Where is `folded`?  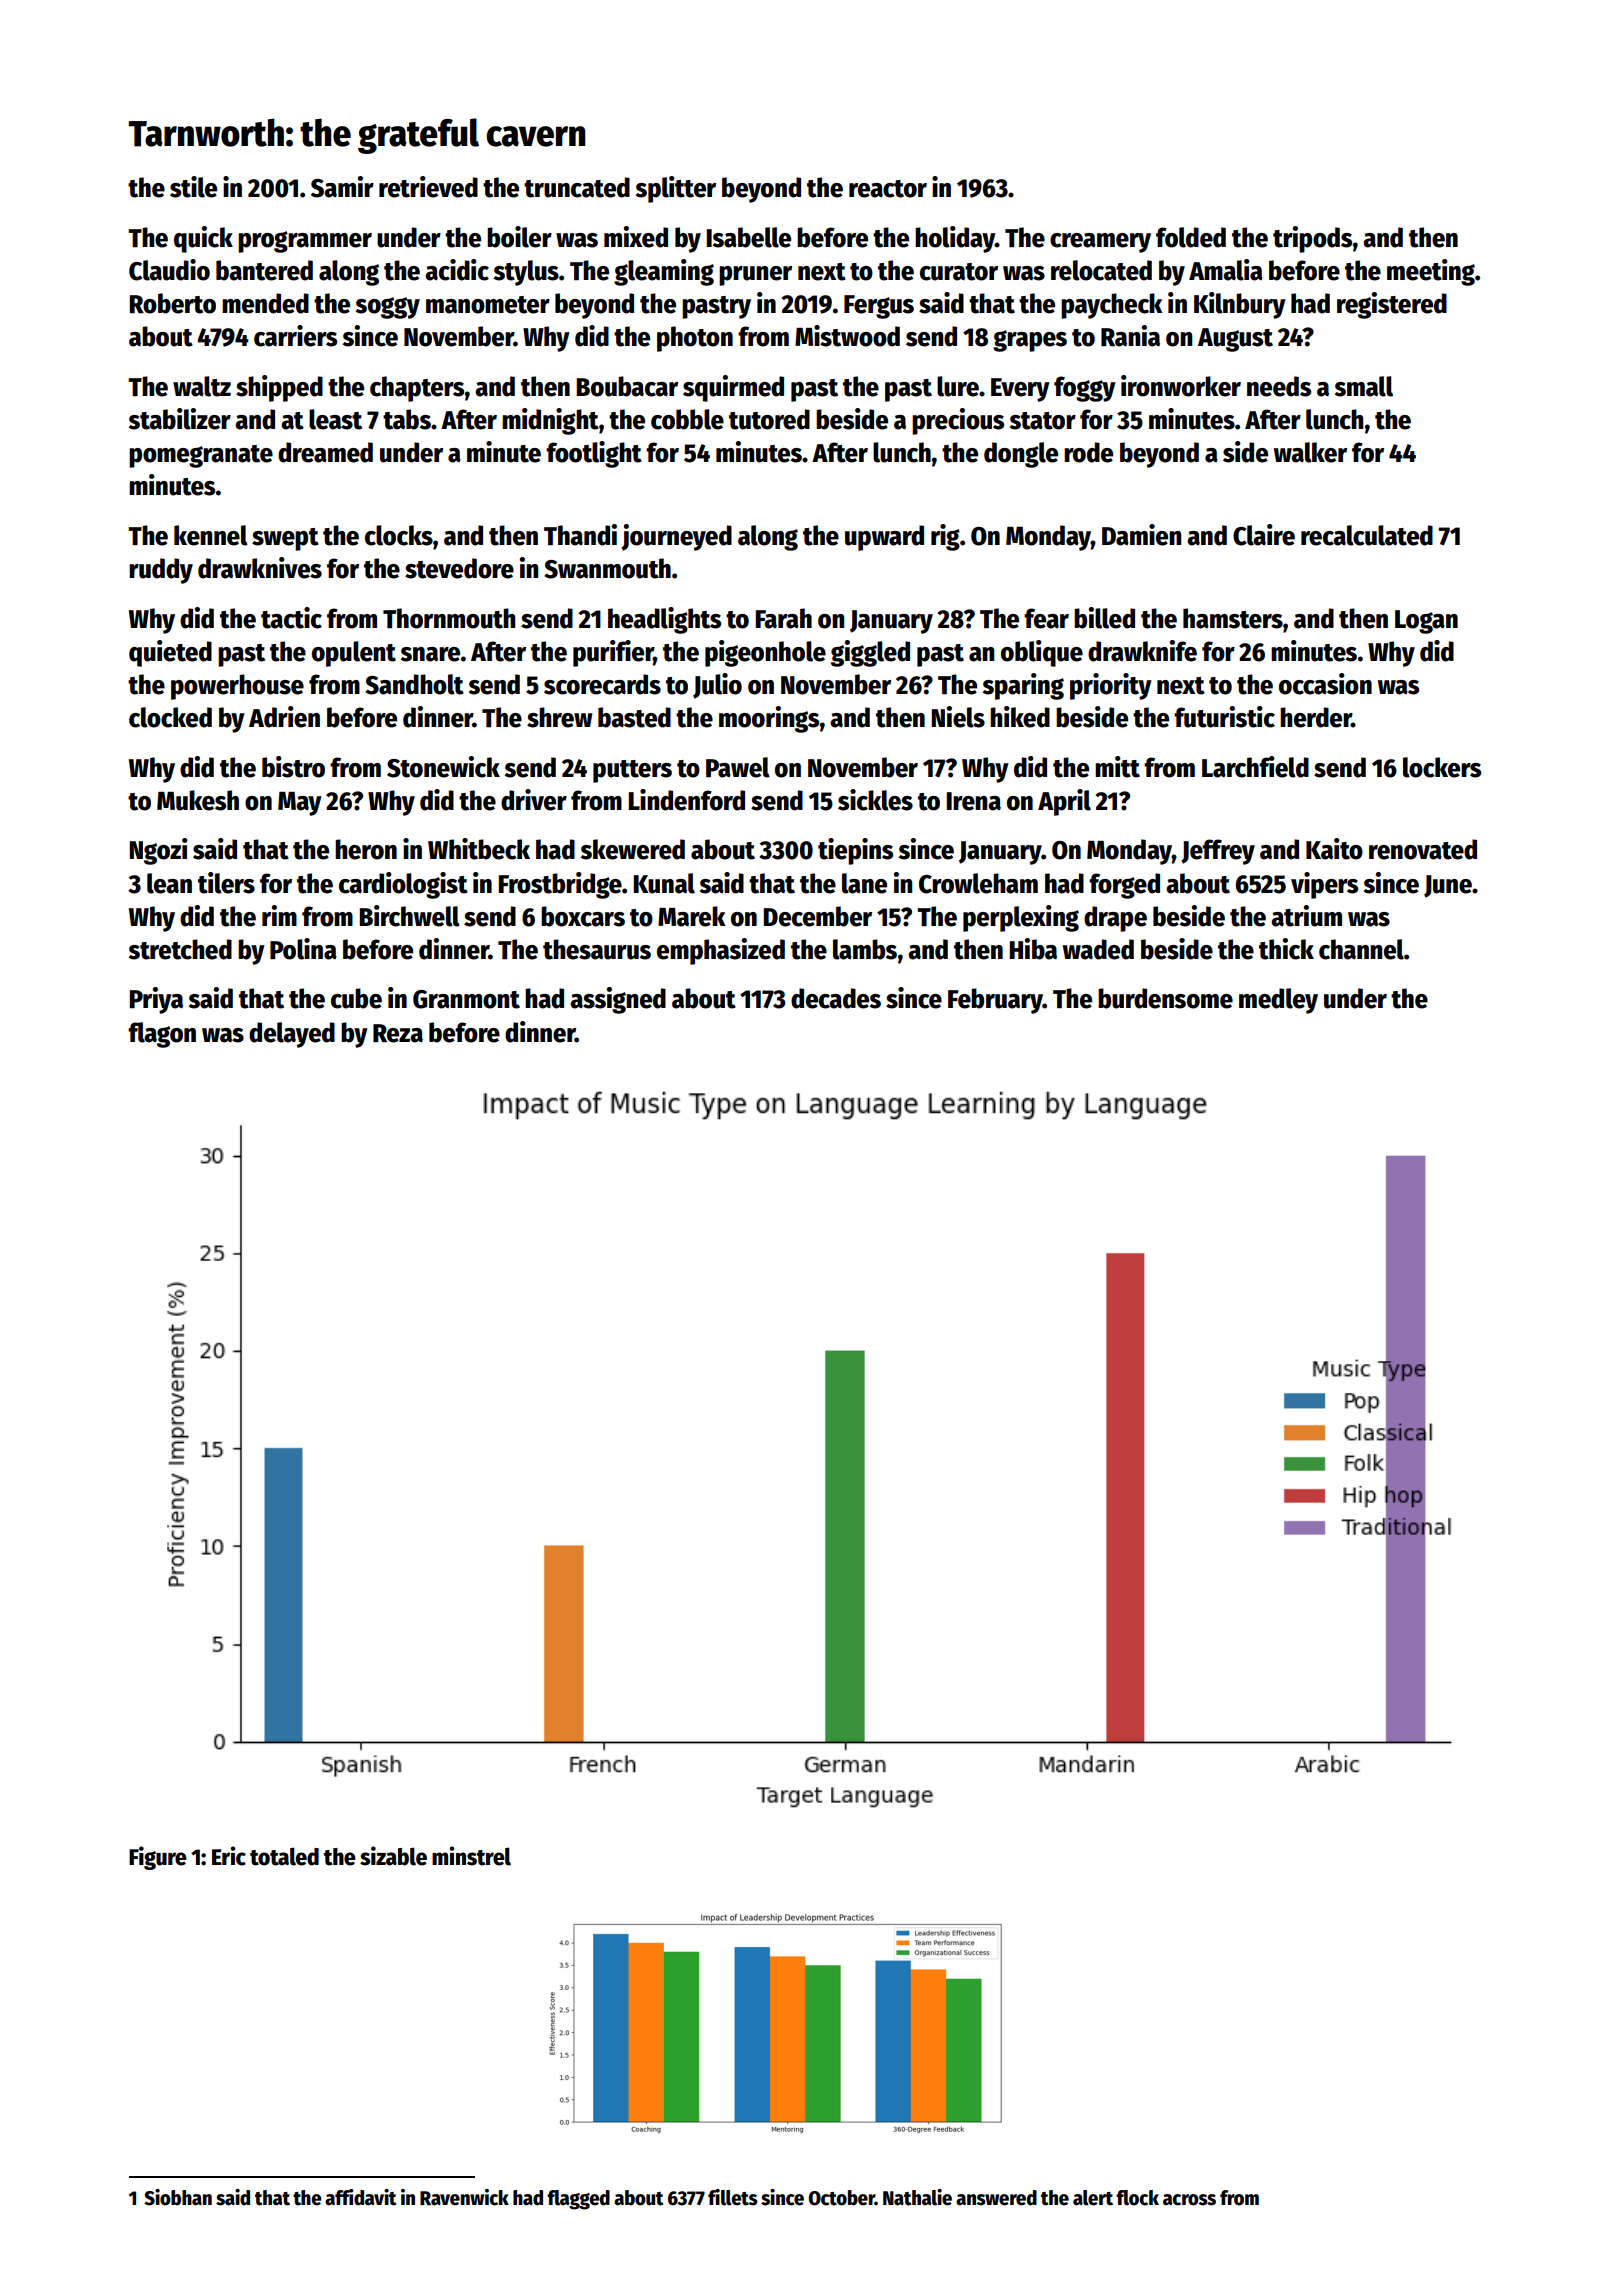 folded is located at coordinates (1191, 237).
